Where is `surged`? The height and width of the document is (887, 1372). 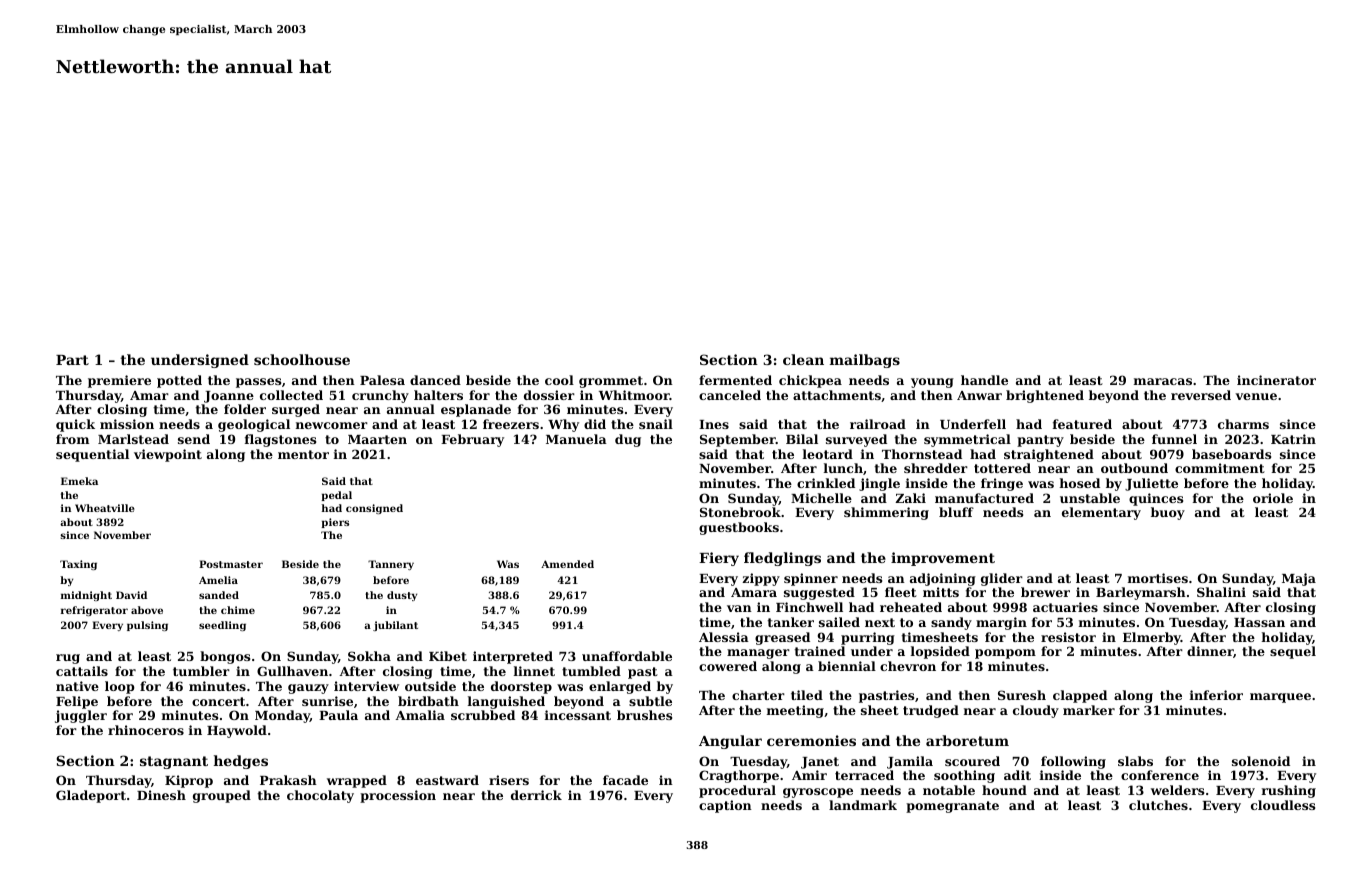 surged is located at coordinates (296, 410).
